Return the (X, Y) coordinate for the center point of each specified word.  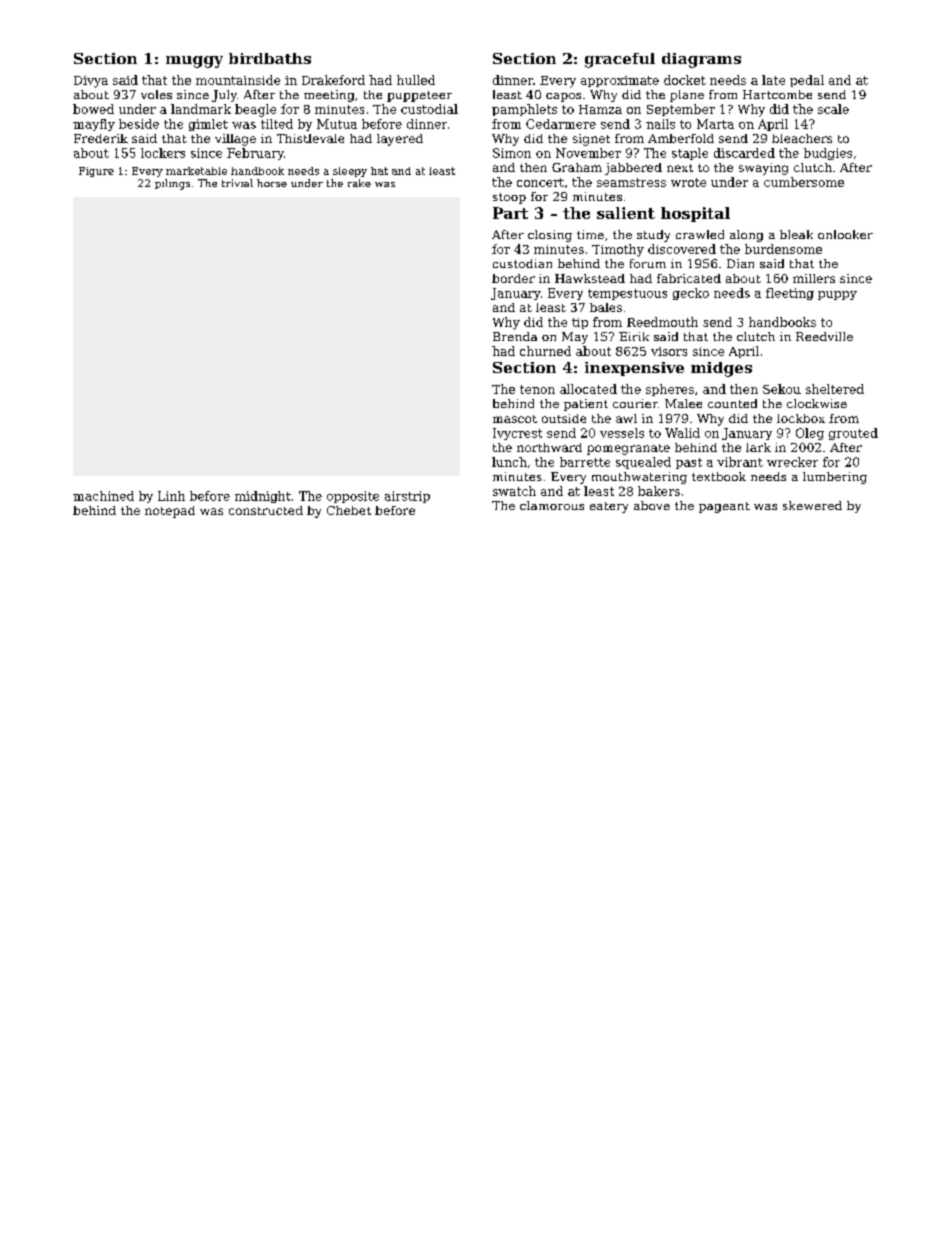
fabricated (689, 278)
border (513, 278)
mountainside (238, 80)
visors (669, 351)
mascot (515, 419)
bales (606, 307)
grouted (853, 434)
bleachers (802, 138)
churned (545, 351)
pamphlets (524, 110)
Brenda (515, 336)
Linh (171, 496)
